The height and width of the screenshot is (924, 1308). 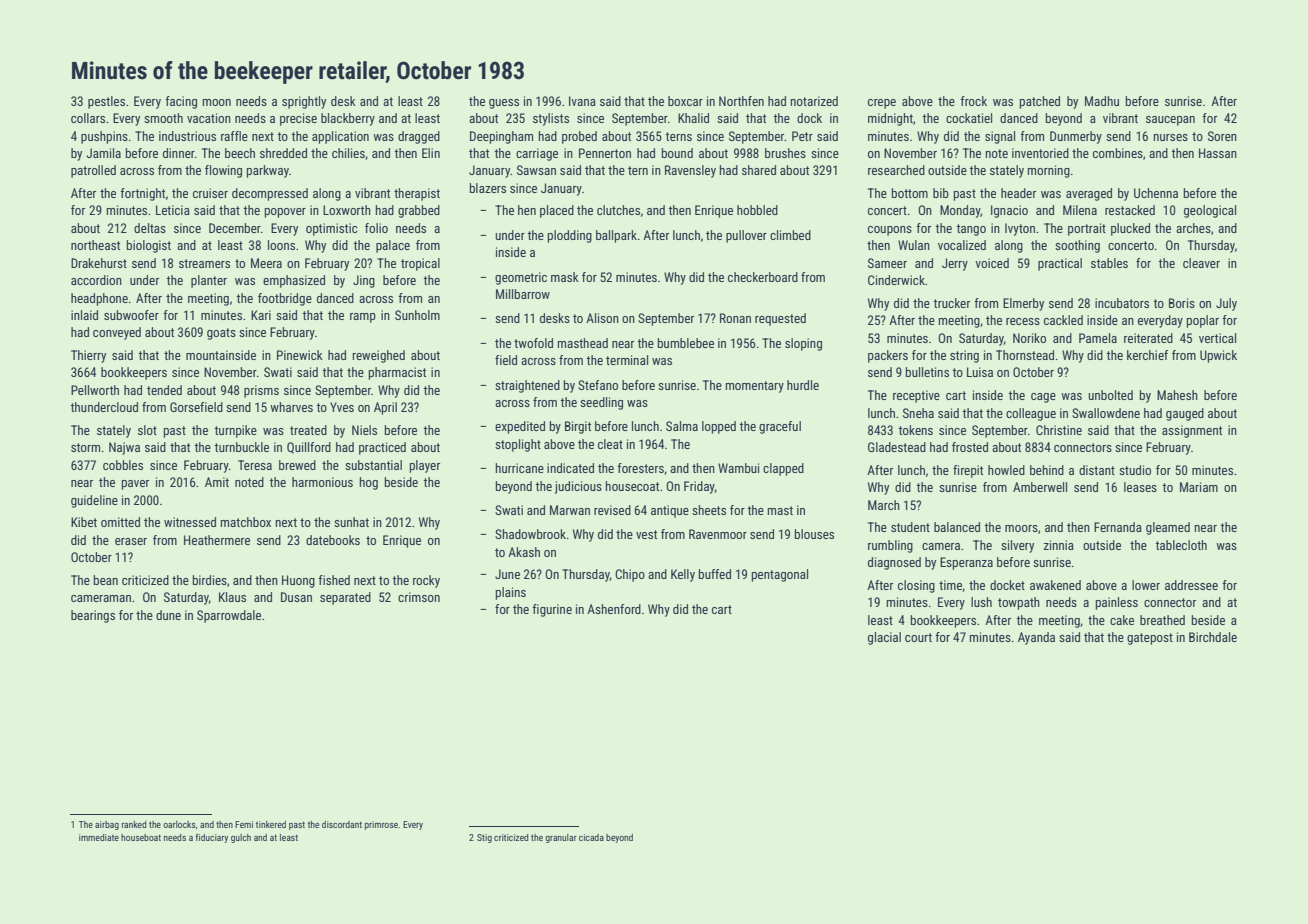 What do you see at coordinates (582, 101) in the screenshot?
I see `Ivana` at bounding box center [582, 101].
